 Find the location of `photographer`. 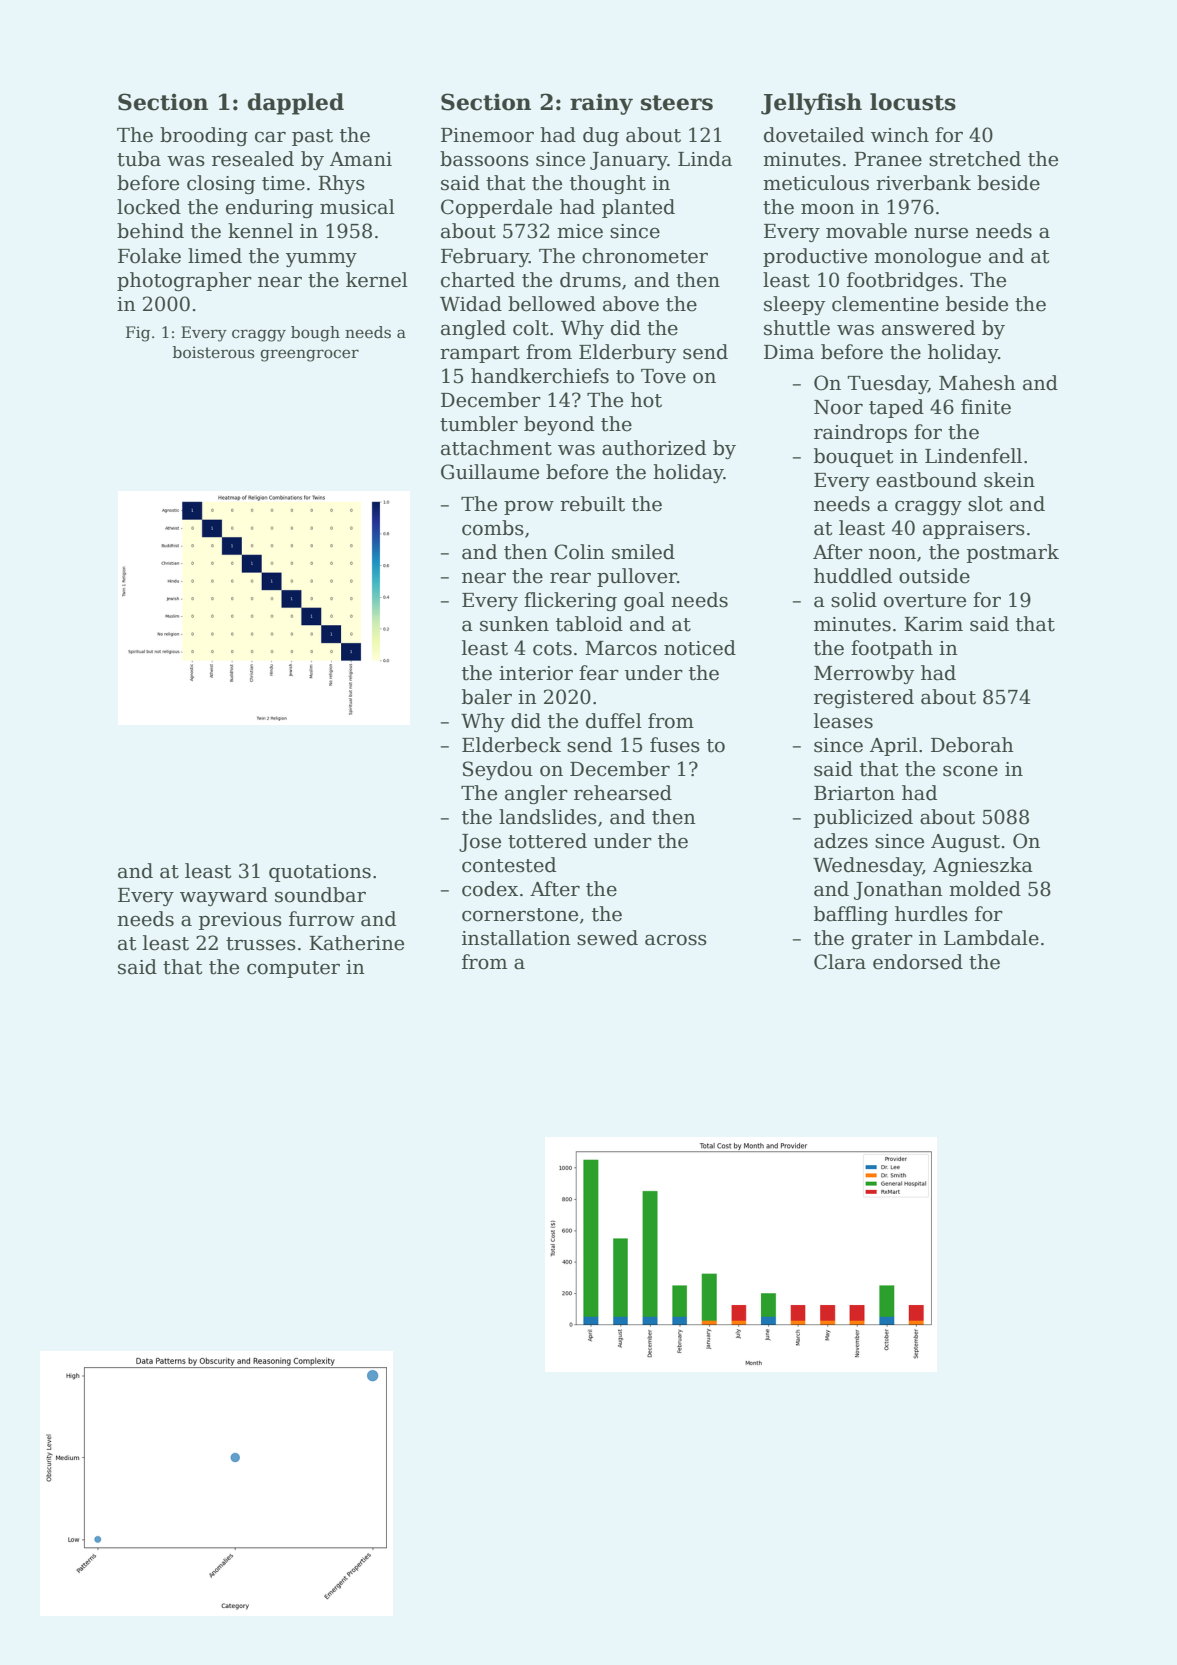

photographer is located at coordinates (184, 281).
